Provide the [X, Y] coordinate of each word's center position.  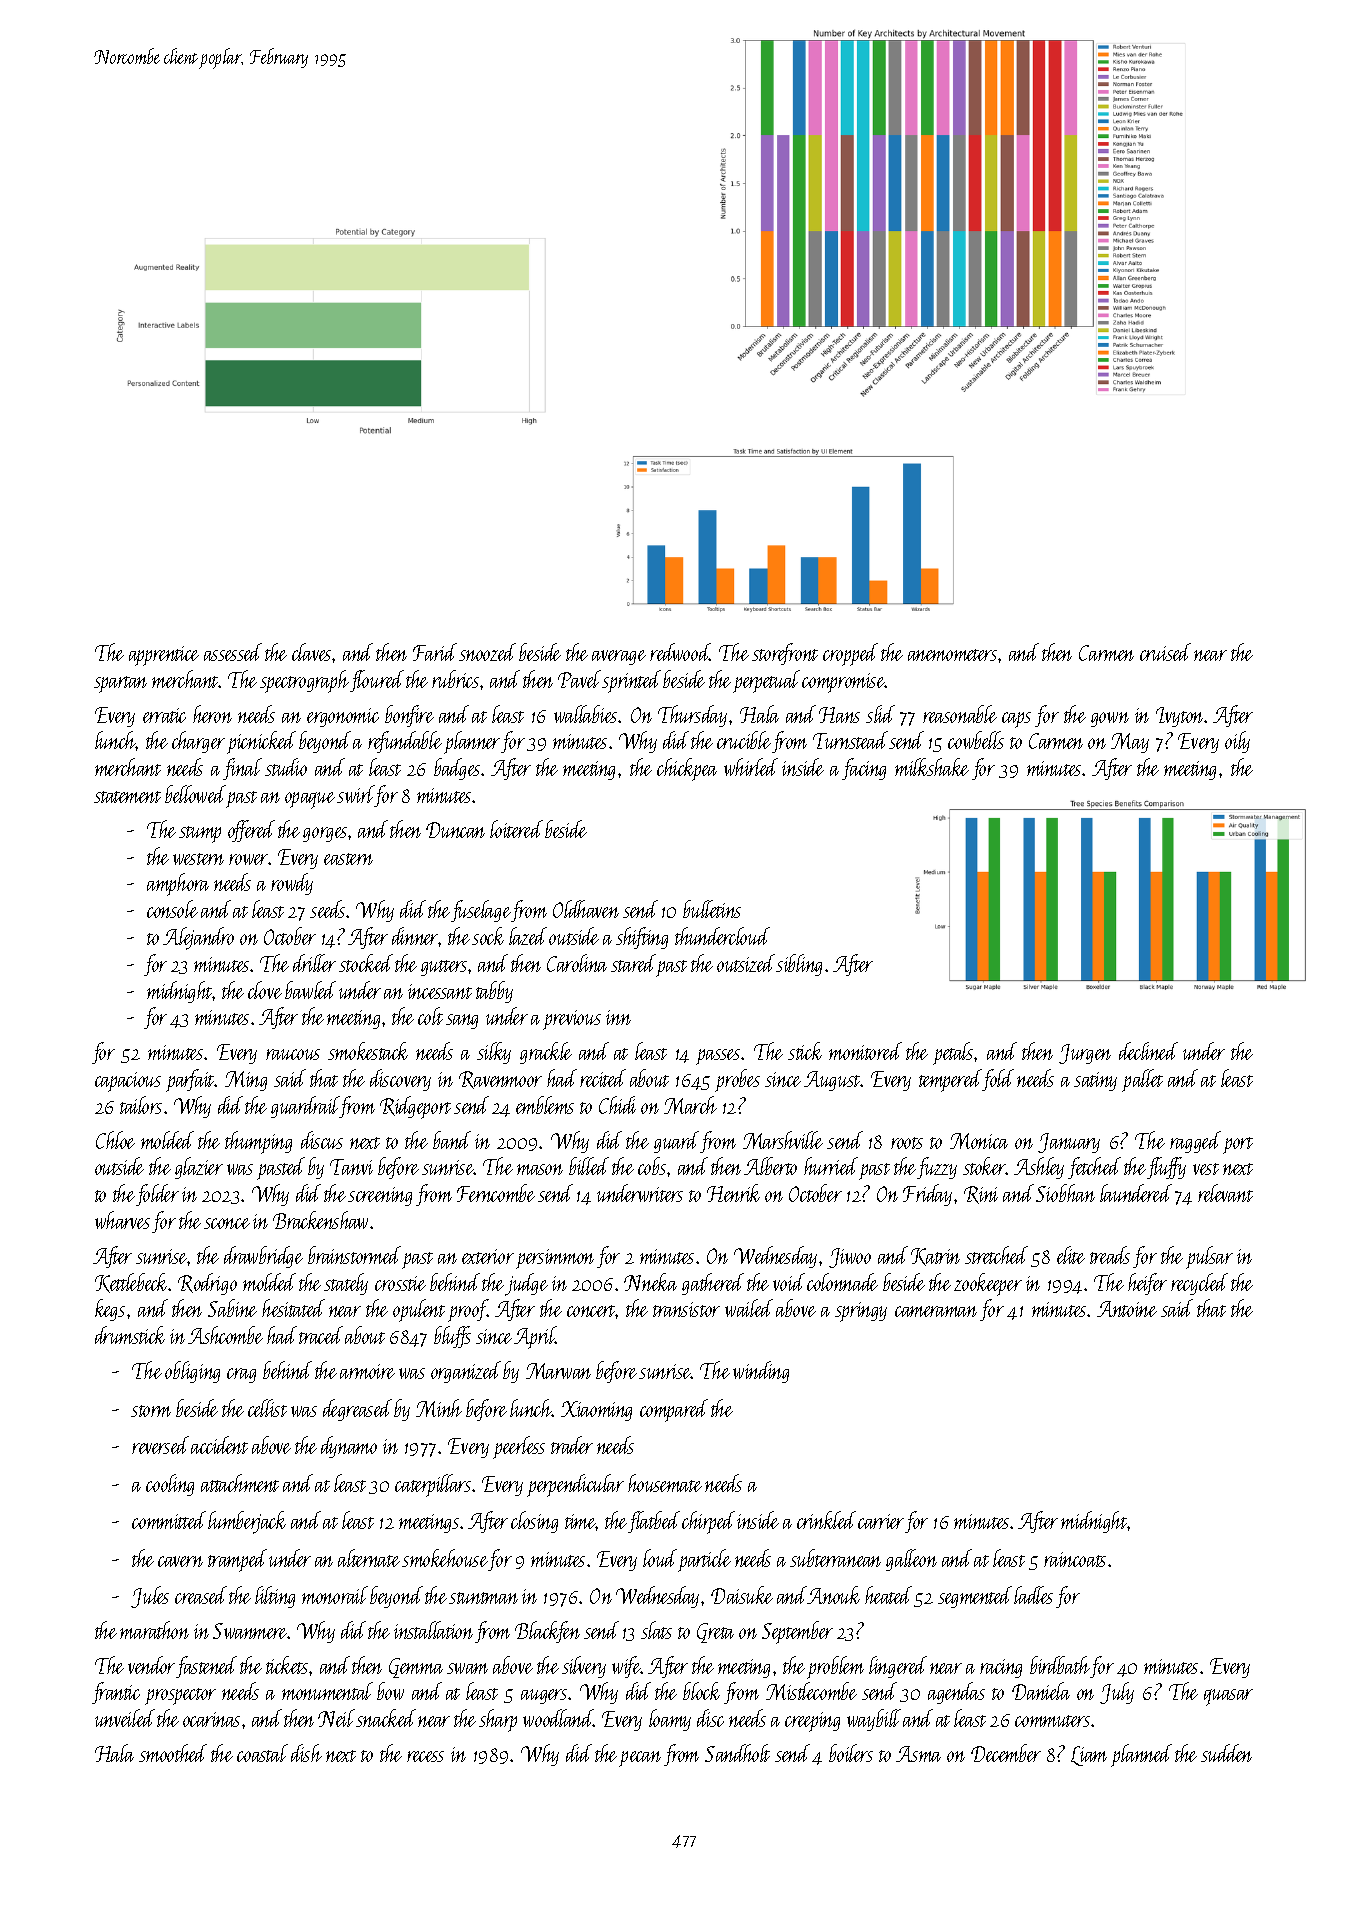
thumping [258, 1142]
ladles [1033, 1595]
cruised [1165, 652]
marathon [154, 1630]
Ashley [1039, 1168]
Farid [435, 652]
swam [467, 1668]
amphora [178, 884]
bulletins [712, 909]
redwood [680, 652]
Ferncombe [496, 1193]
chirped [708, 1522]
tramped [237, 1560]
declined [1148, 1051]
